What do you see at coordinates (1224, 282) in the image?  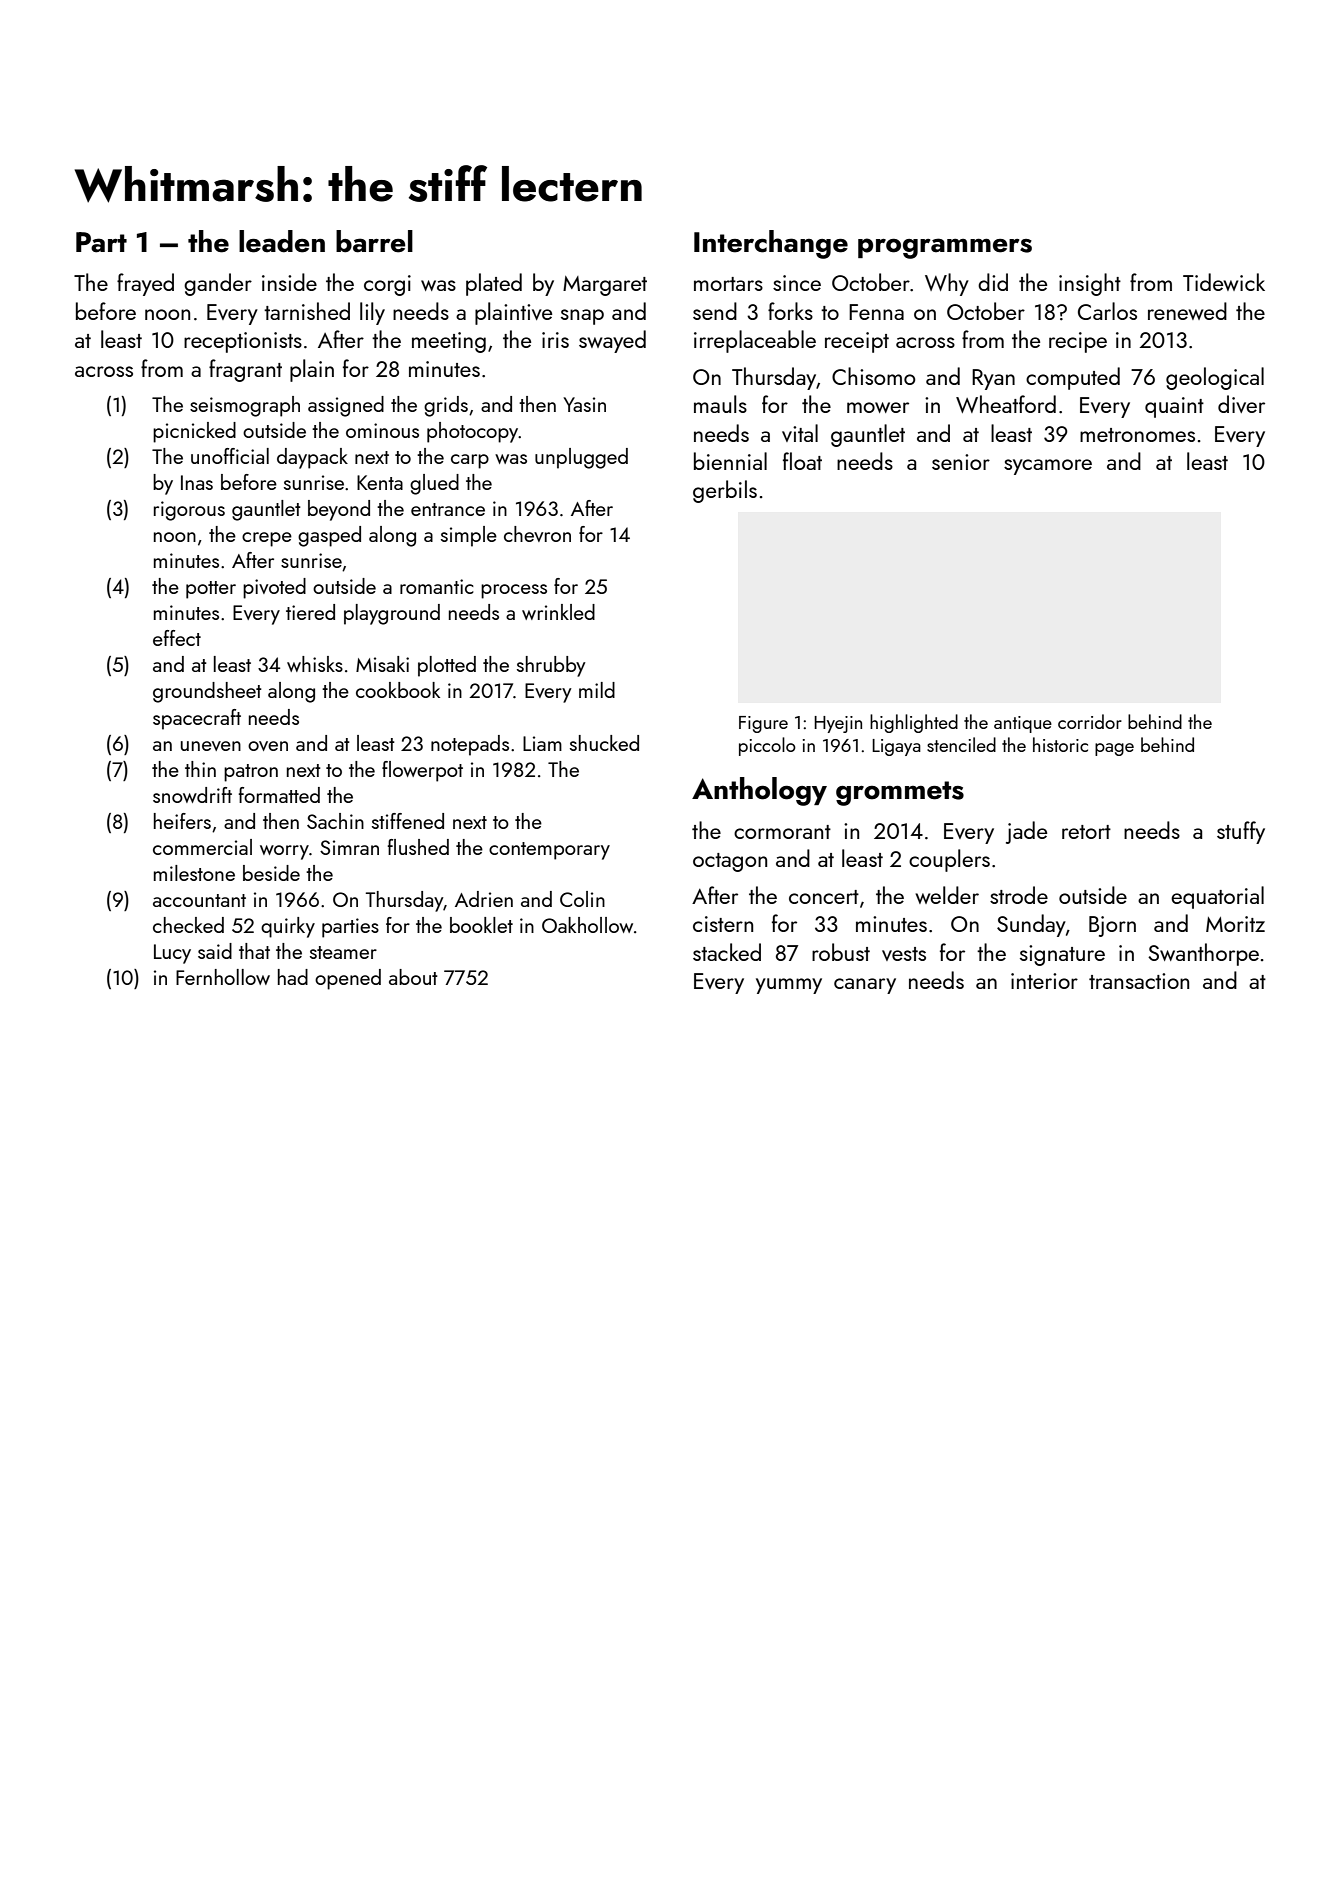 I see `Tidewick` at bounding box center [1224, 282].
